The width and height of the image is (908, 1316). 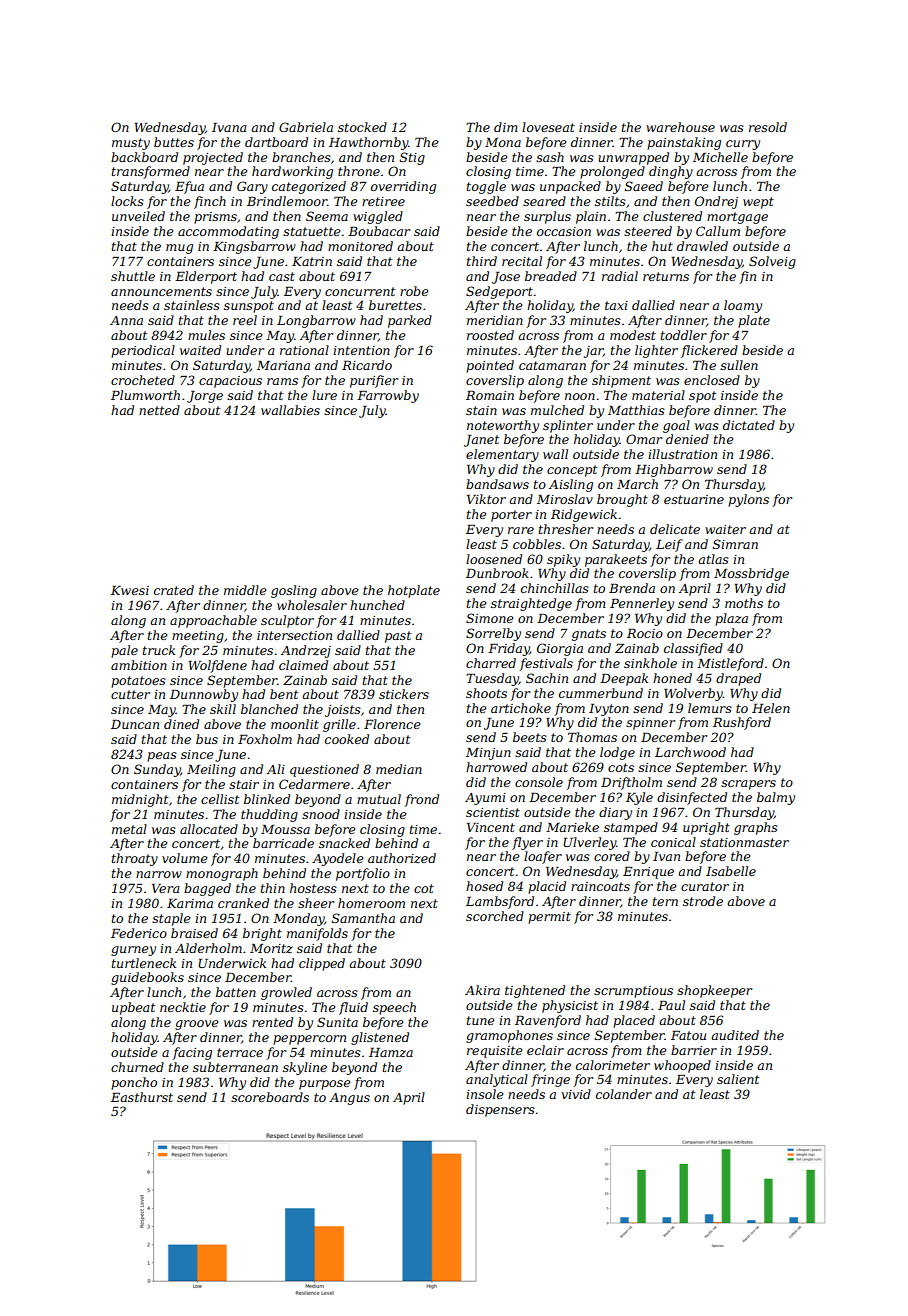 What do you see at coordinates (549, 918) in the image?
I see `permit` at bounding box center [549, 918].
